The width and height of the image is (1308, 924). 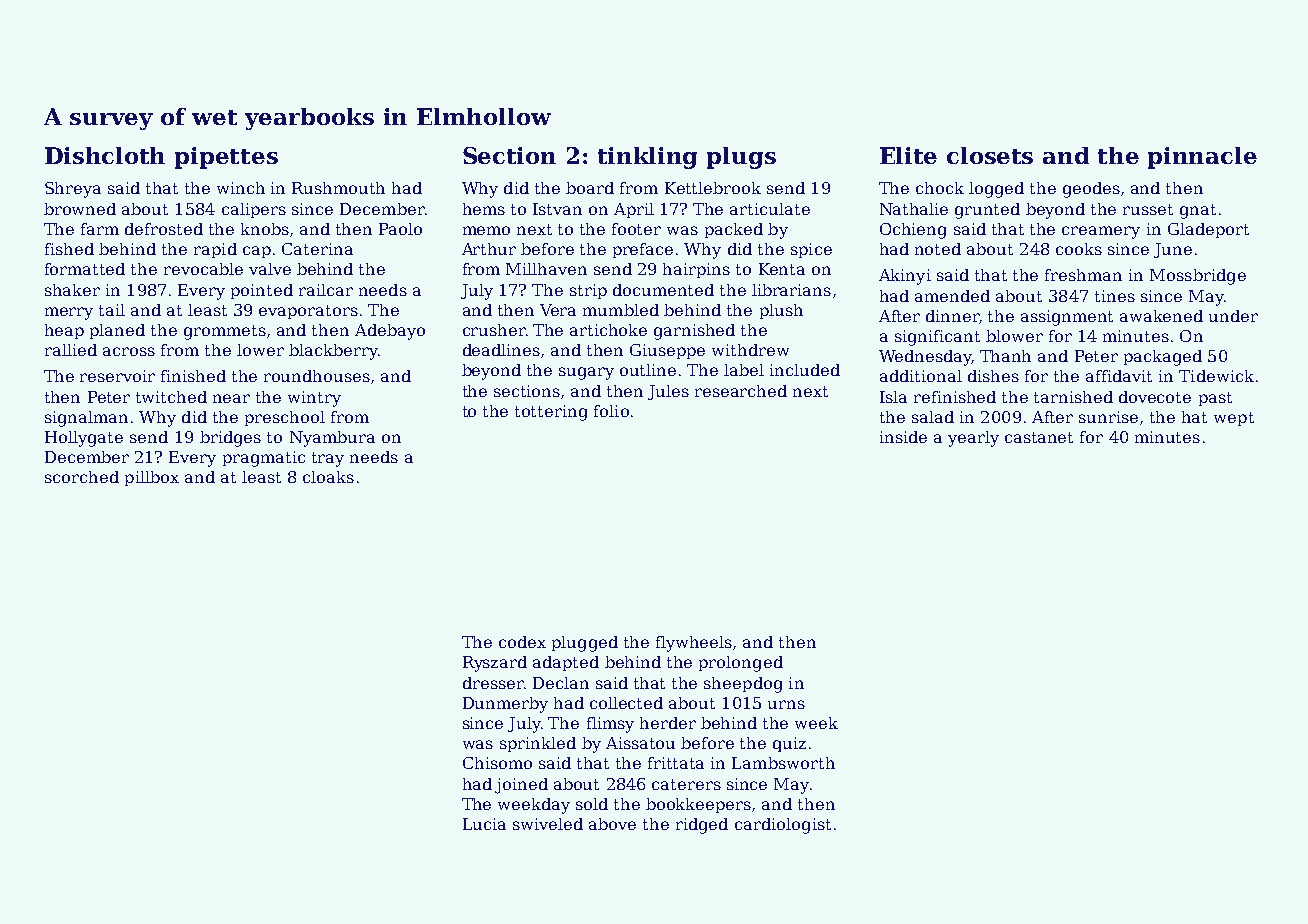 I want to click on valve, so click(x=270, y=269).
